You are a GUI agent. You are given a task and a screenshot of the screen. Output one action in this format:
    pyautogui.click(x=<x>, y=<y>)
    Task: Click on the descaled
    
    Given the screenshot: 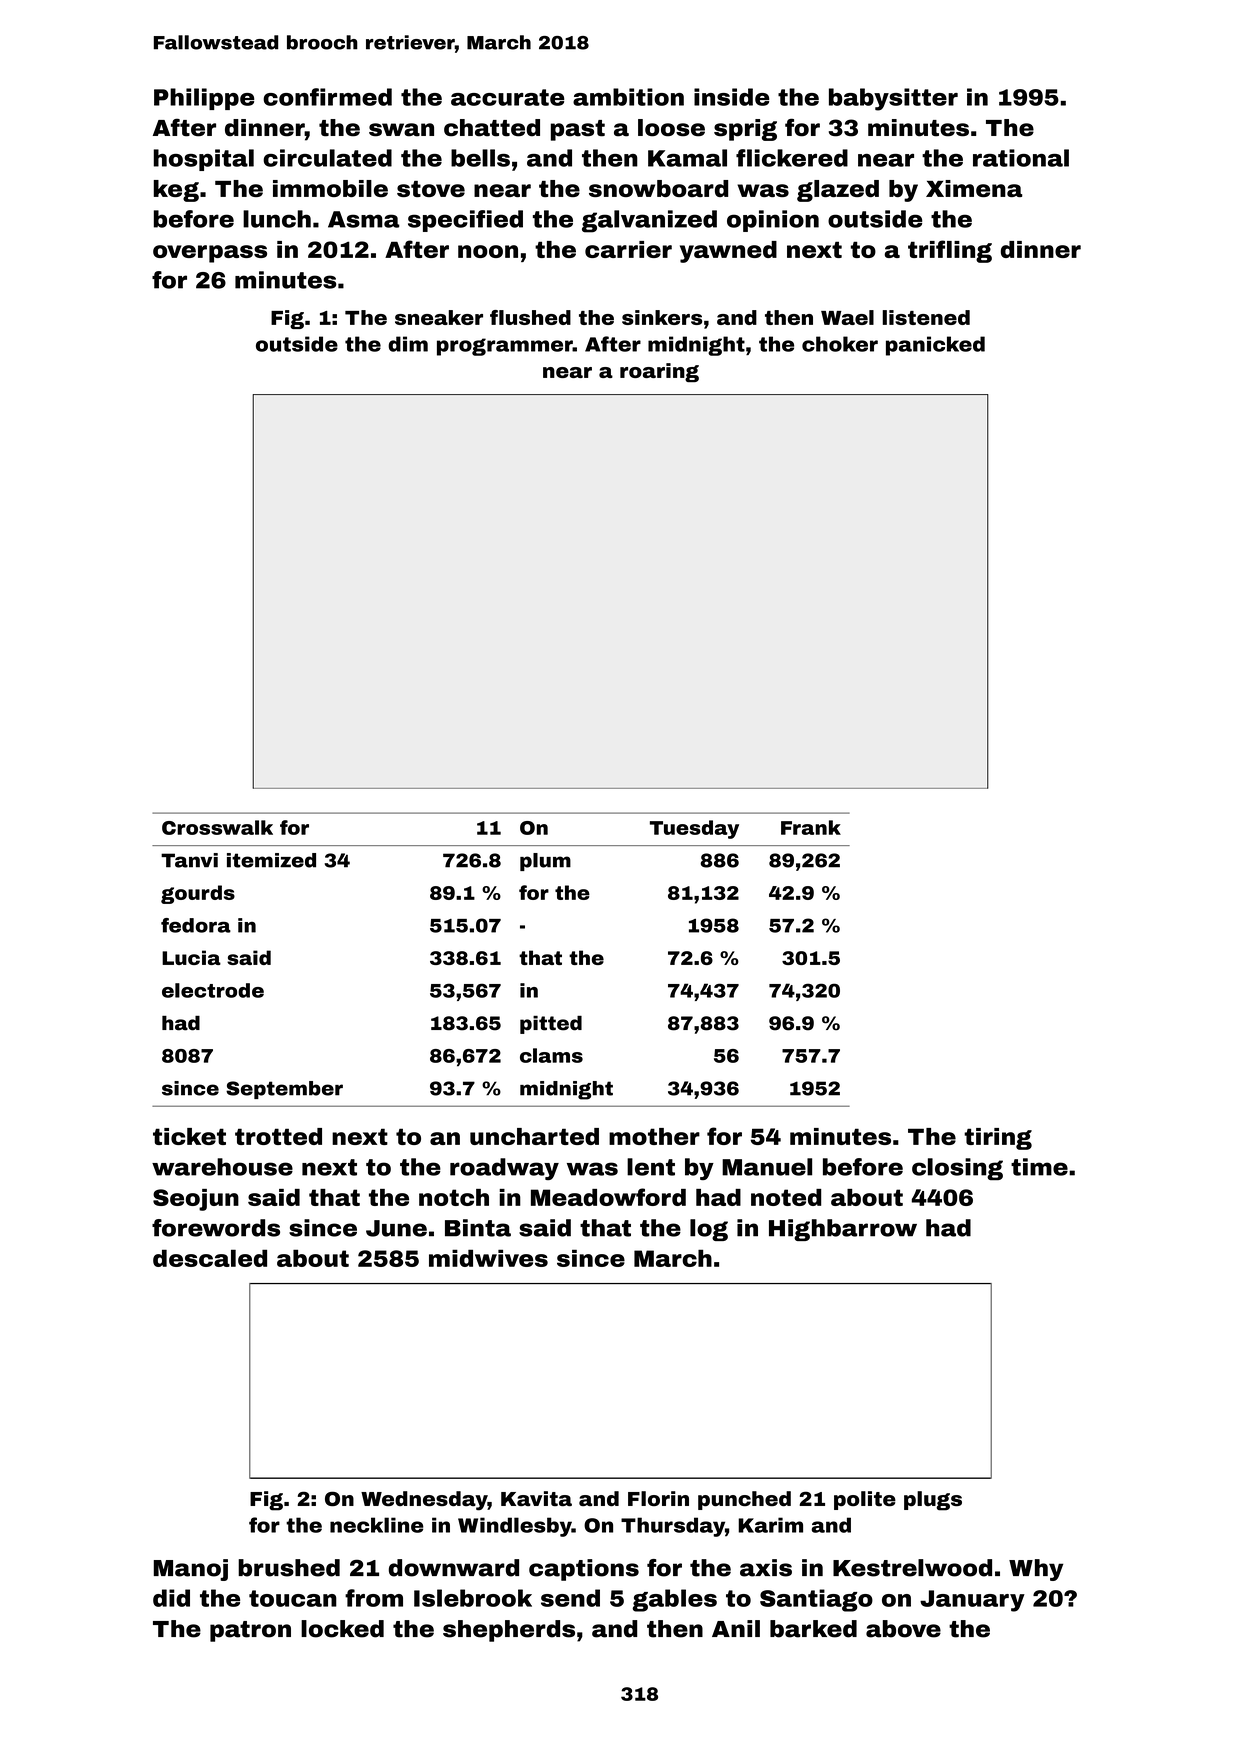 What is the action you would take?
    pyautogui.click(x=210, y=1258)
